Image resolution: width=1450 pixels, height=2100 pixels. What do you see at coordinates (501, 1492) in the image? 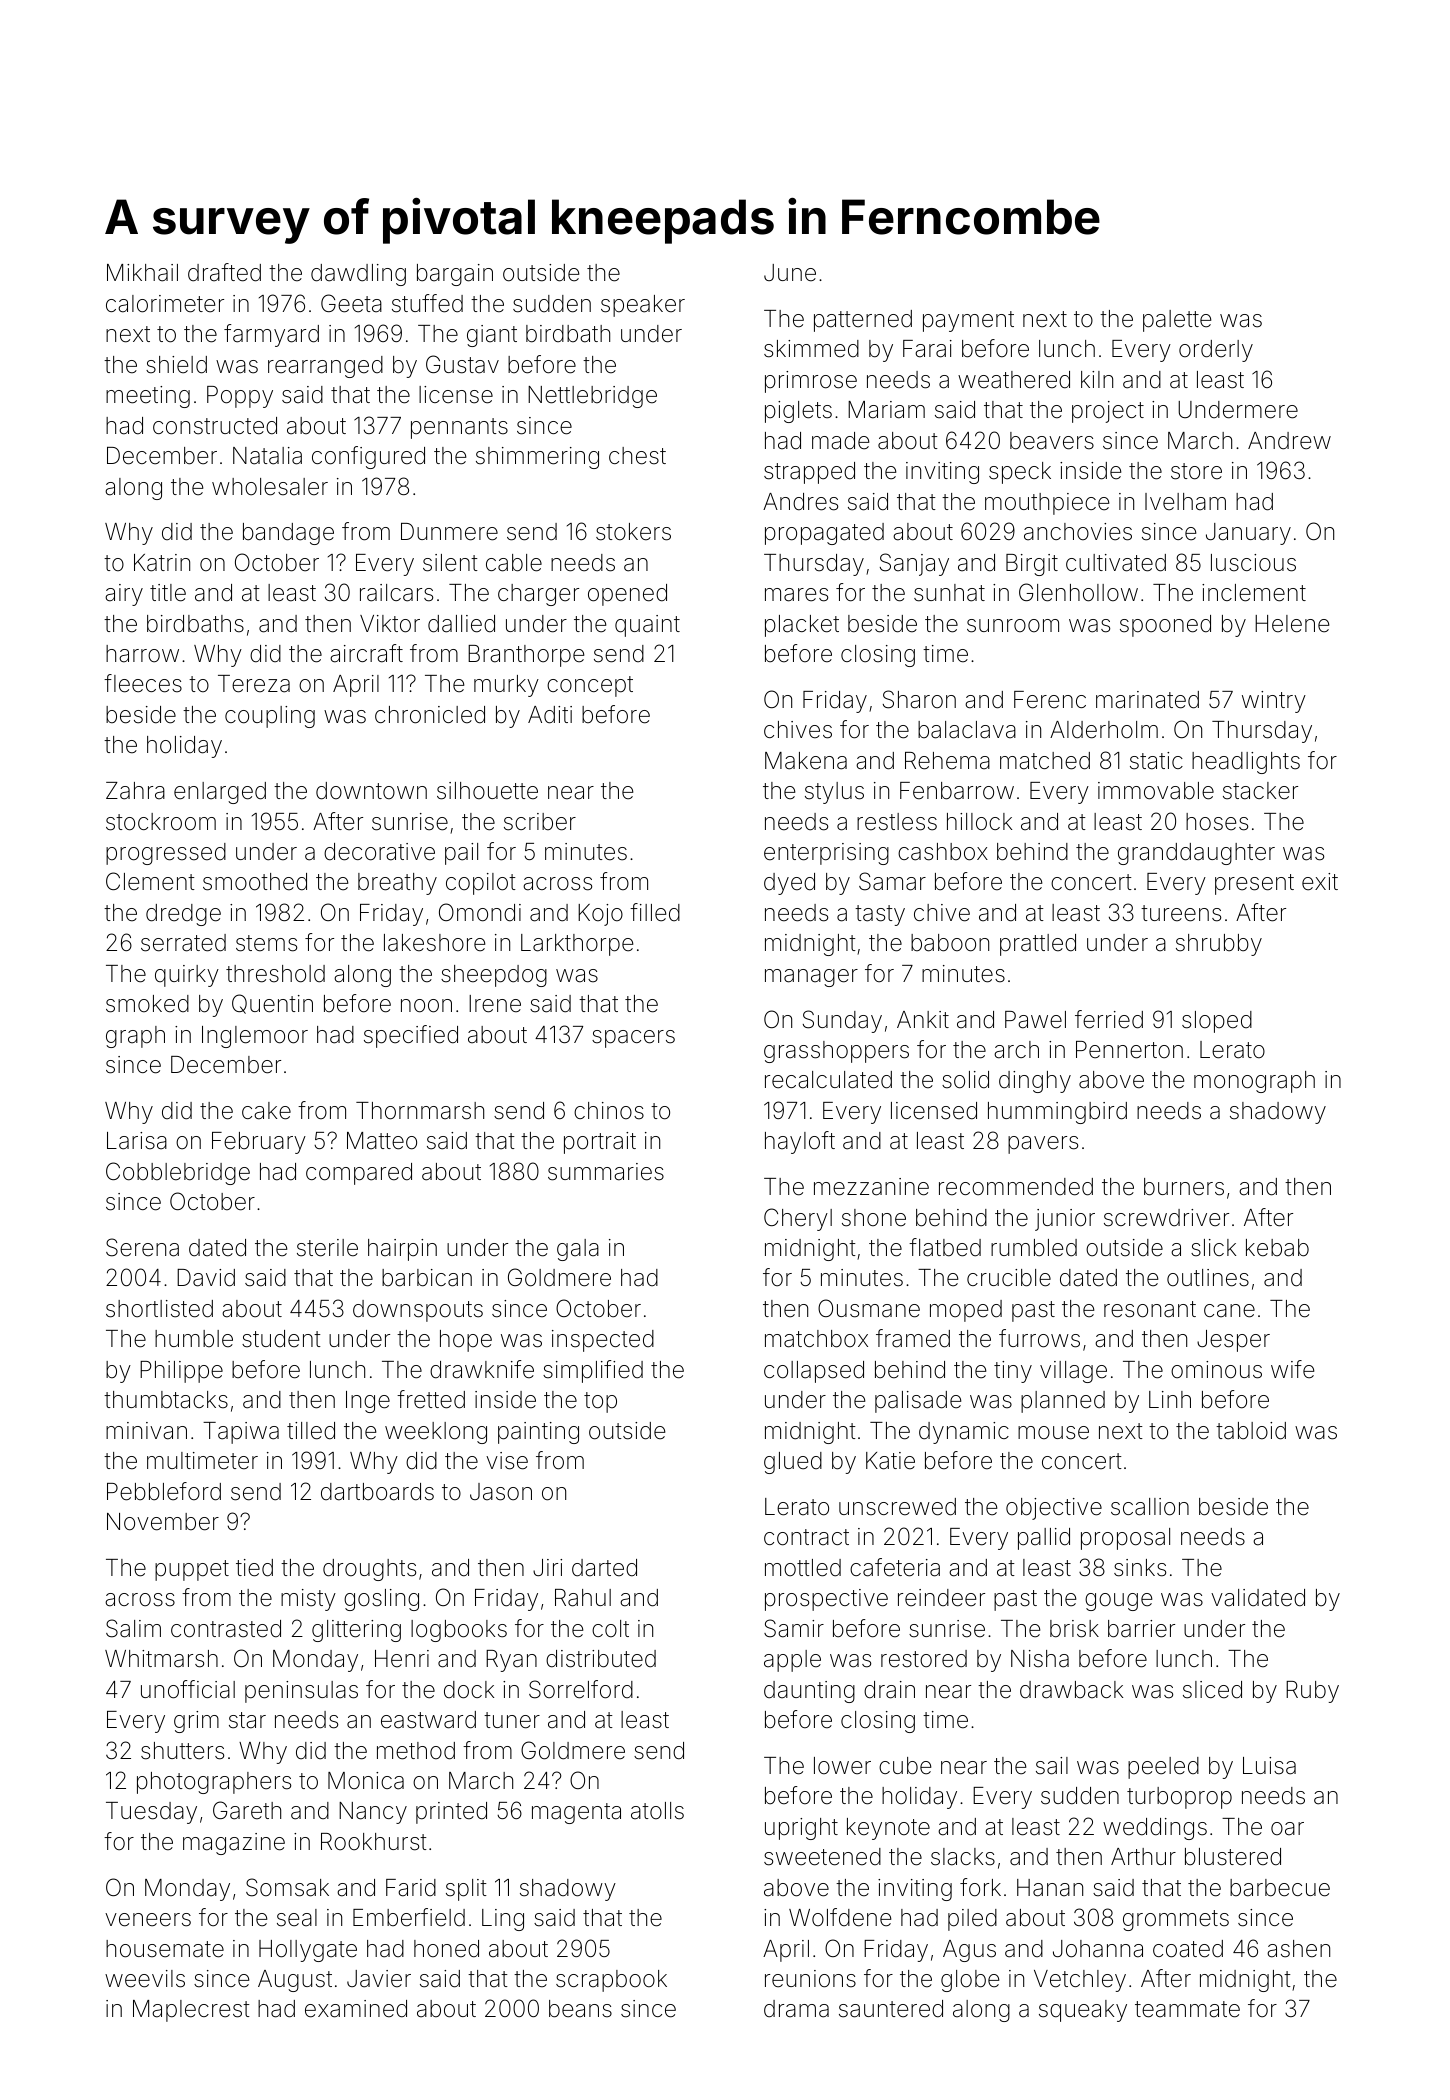
I see `Jason` at bounding box center [501, 1492].
